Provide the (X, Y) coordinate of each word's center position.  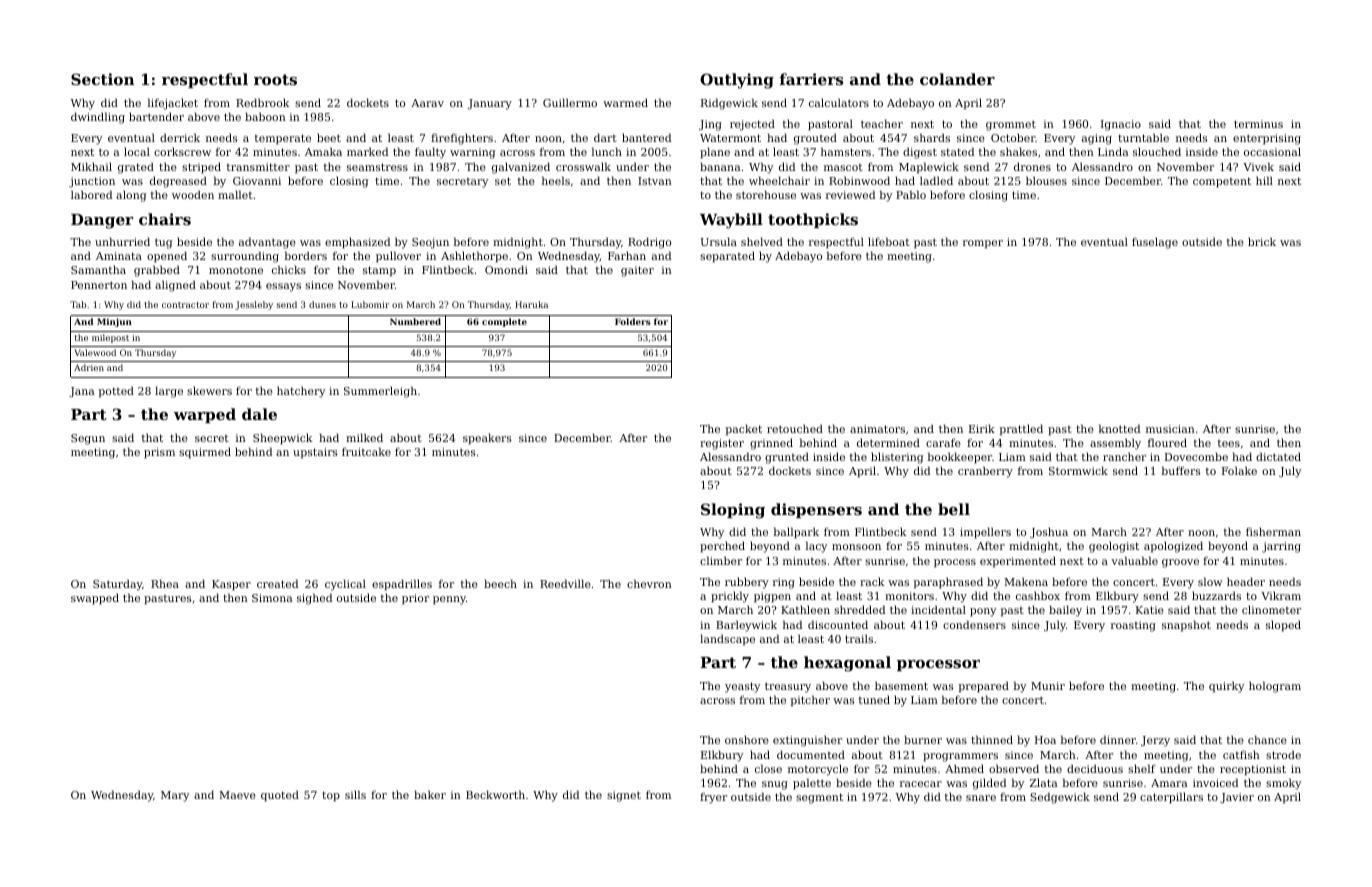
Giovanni (257, 181)
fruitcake (366, 451)
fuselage (1155, 243)
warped (205, 415)
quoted (280, 796)
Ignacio (1121, 125)
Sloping (733, 511)
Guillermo (570, 102)
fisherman (1273, 531)
